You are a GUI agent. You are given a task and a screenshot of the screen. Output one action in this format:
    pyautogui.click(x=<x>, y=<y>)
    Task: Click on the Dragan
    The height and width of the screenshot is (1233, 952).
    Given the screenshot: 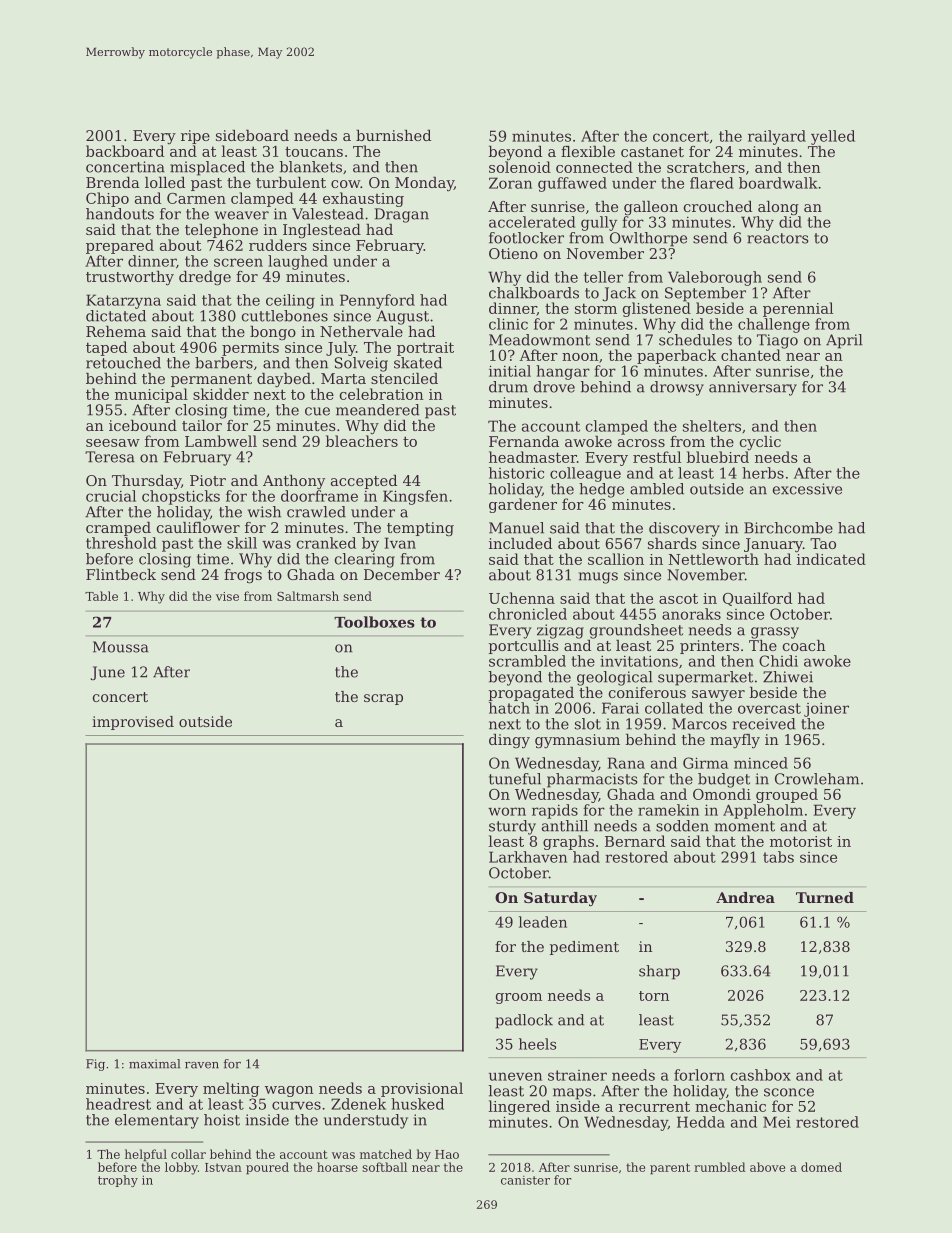 What is the action you would take?
    pyautogui.click(x=402, y=215)
